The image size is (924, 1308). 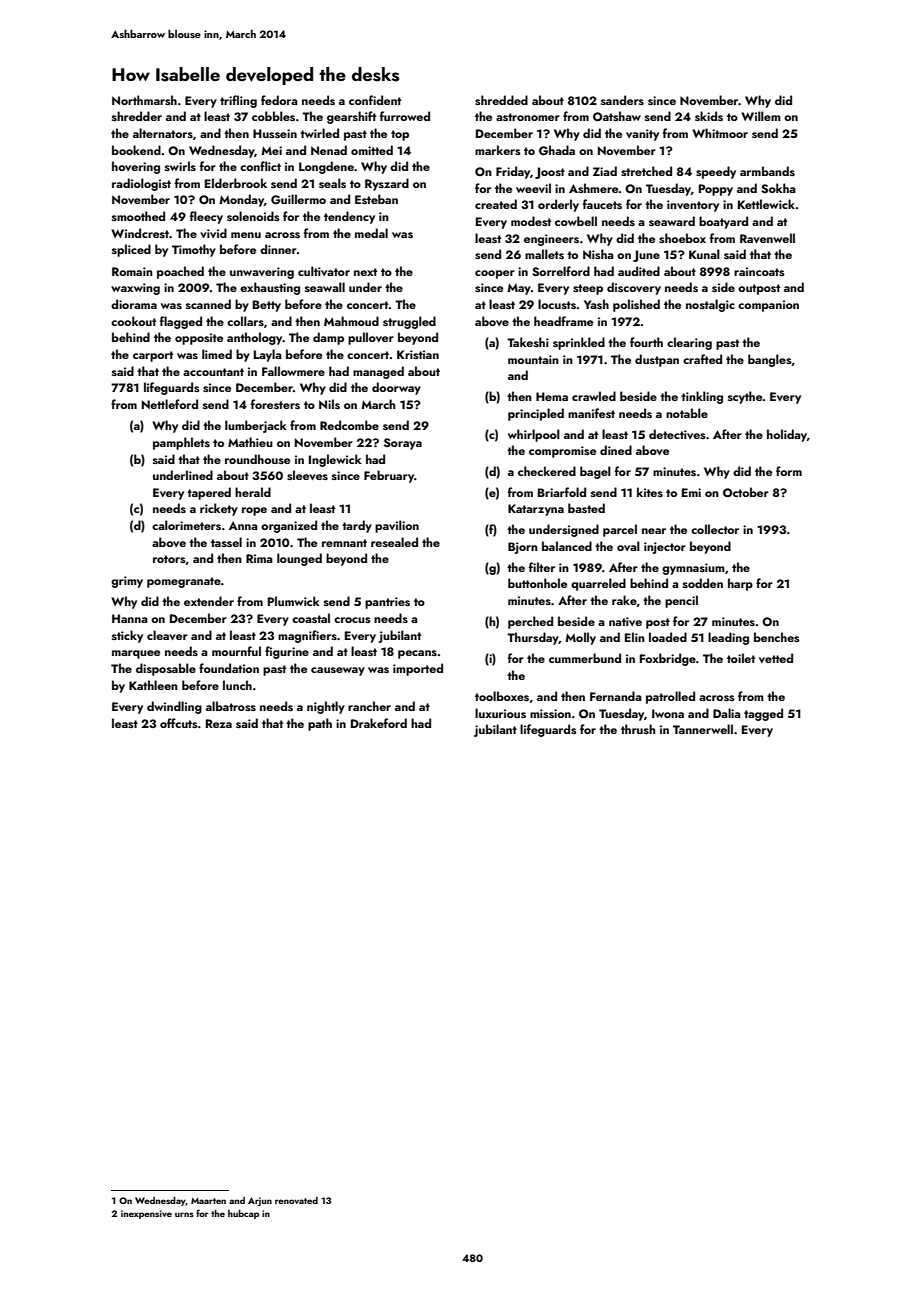 I want to click on tagged, so click(x=763, y=714).
